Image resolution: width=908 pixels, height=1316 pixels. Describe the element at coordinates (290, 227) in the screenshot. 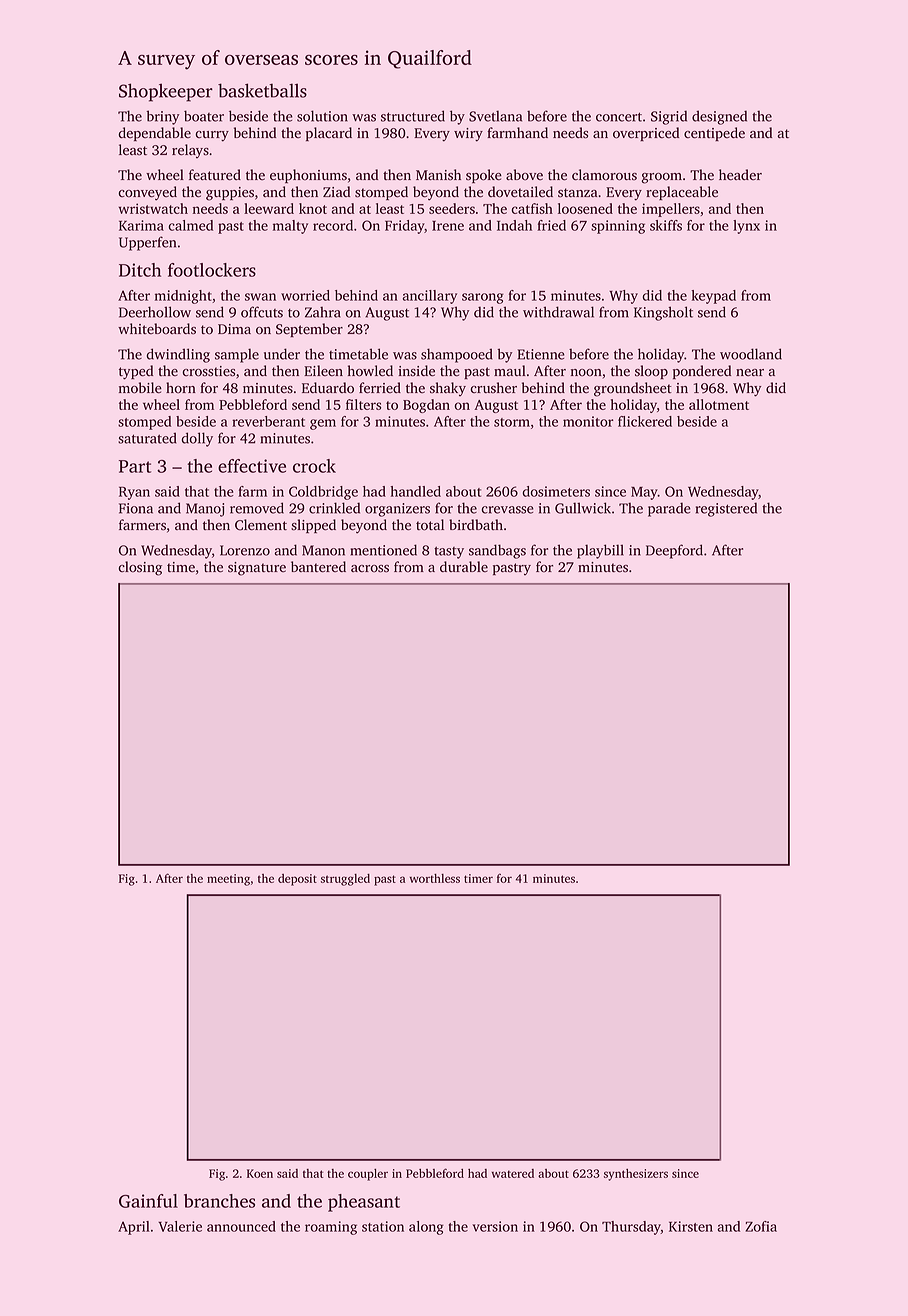

I see `malty` at that location.
